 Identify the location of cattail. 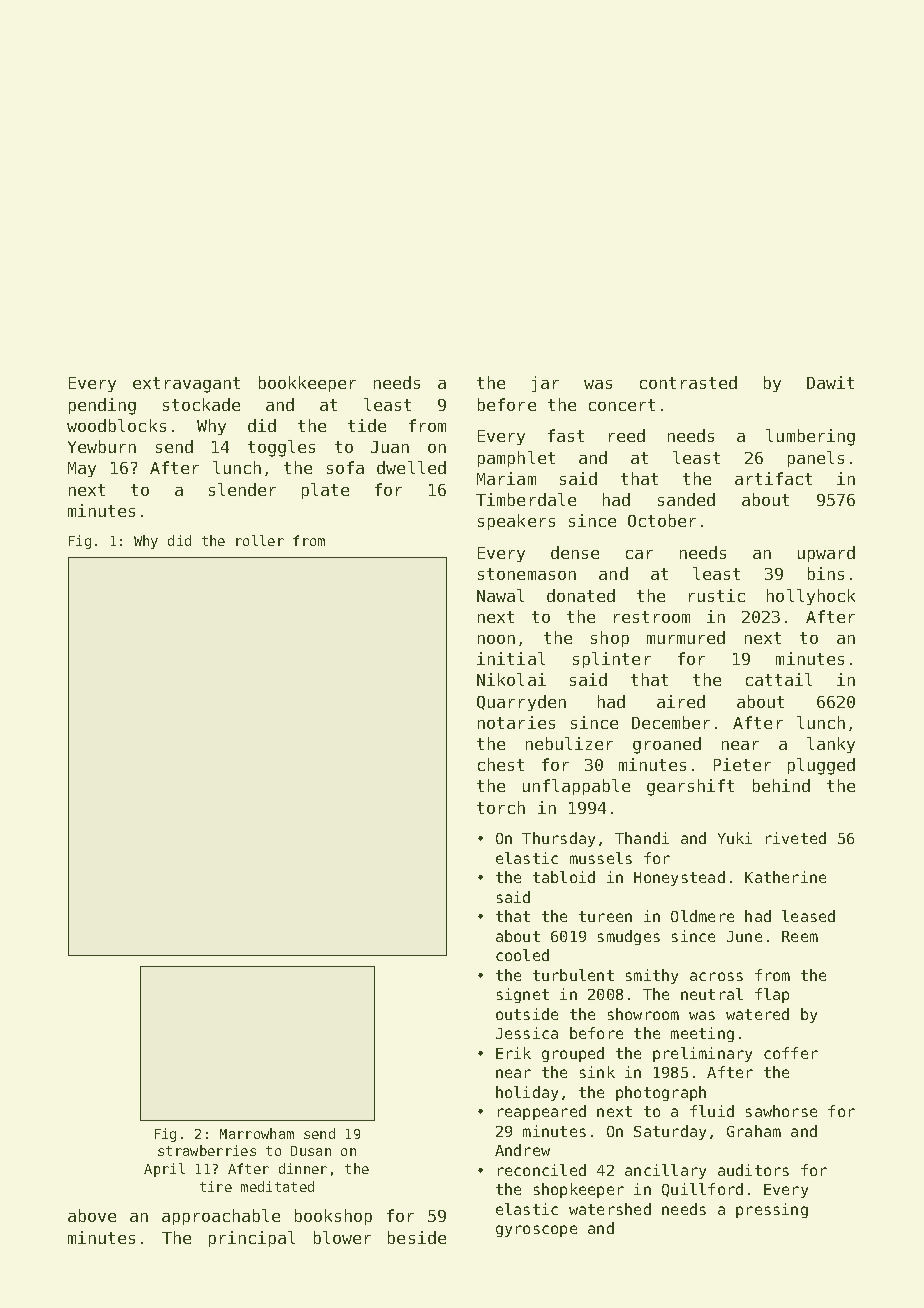
(779, 679).
